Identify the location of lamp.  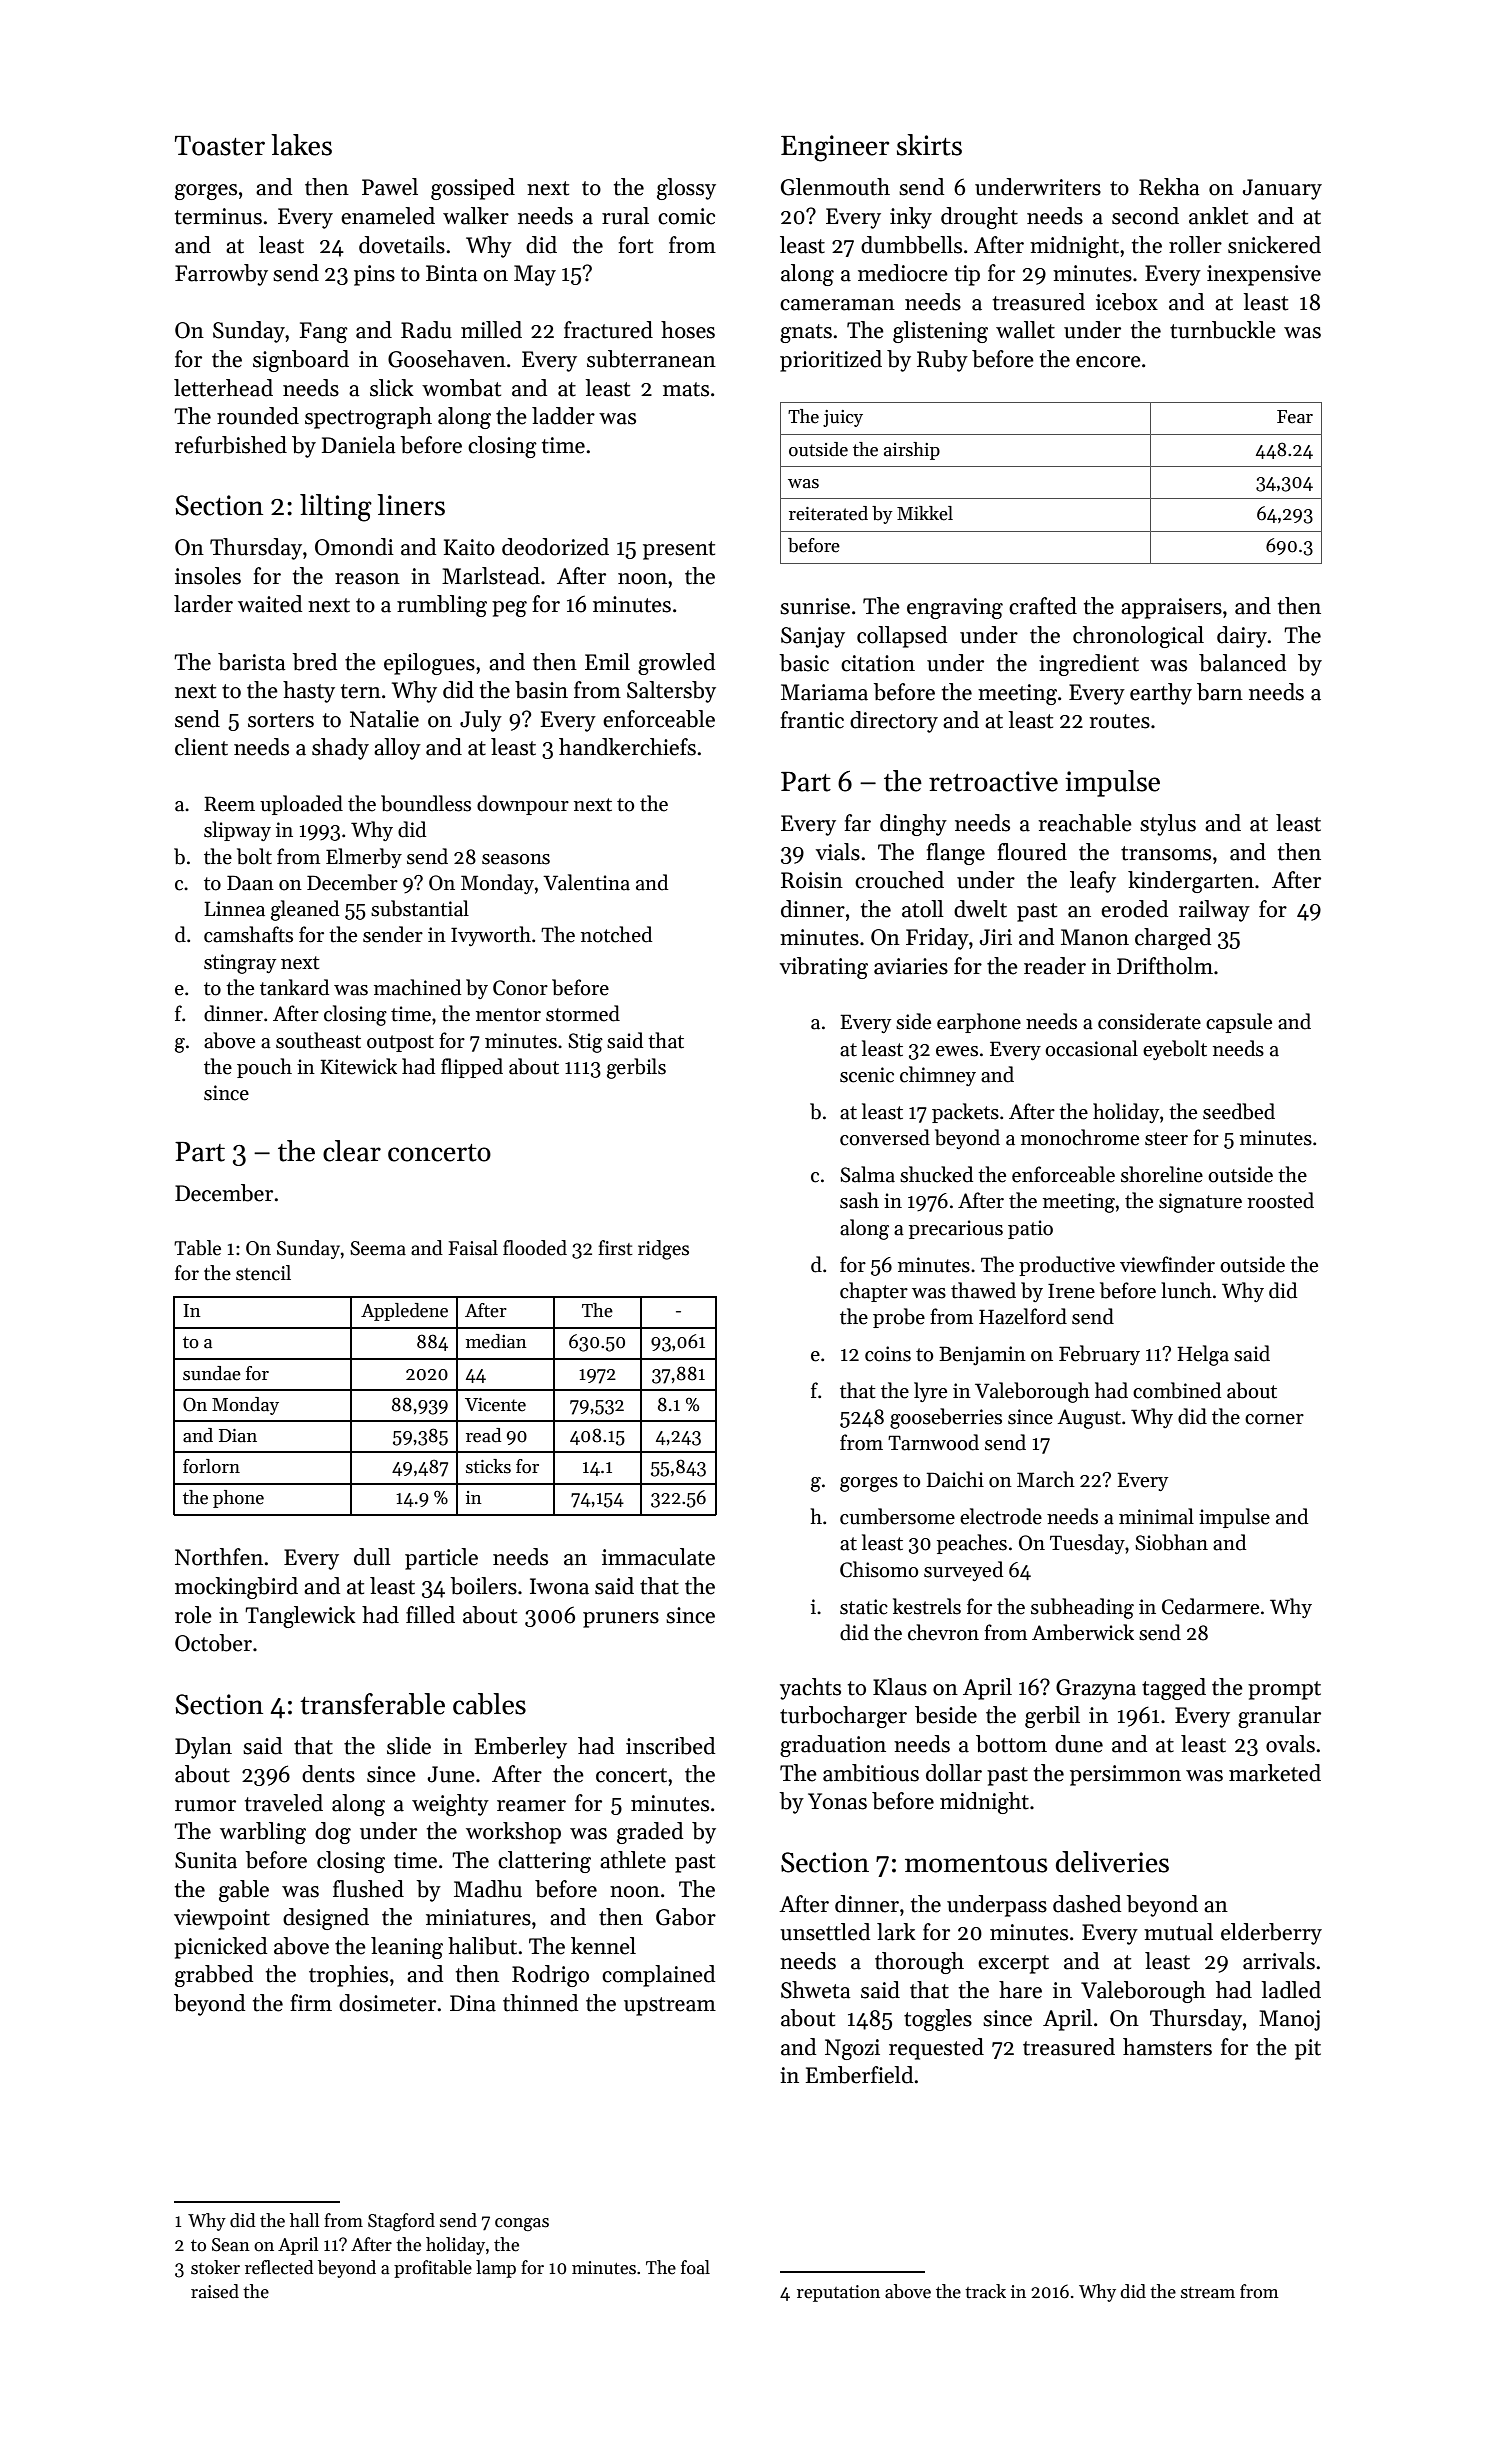
(496, 2269).
